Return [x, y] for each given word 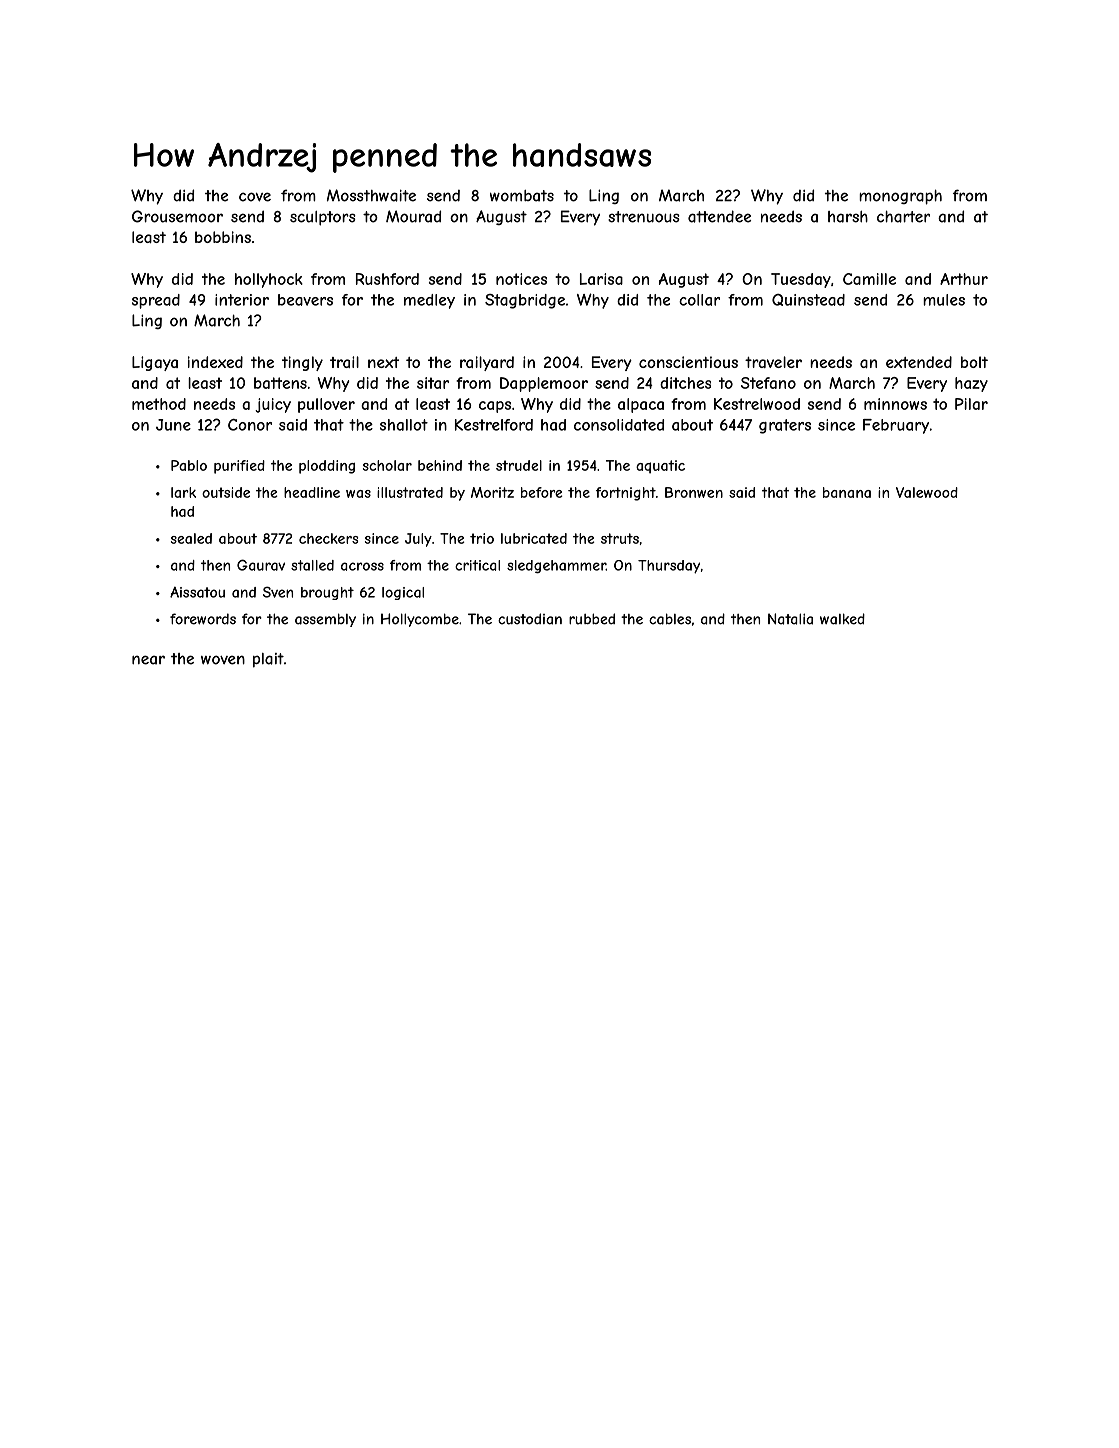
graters [785, 426]
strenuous [644, 217]
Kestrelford [494, 425]
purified [239, 467]
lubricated [534, 538]
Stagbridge [525, 301]
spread [156, 301]
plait [268, 660]
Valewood [927, 492]
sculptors [323, 218]
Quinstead [808, 300]
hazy [971, 384]
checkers [328, 538]
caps [495, 407]
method [159, 404]
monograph [900, 197]
